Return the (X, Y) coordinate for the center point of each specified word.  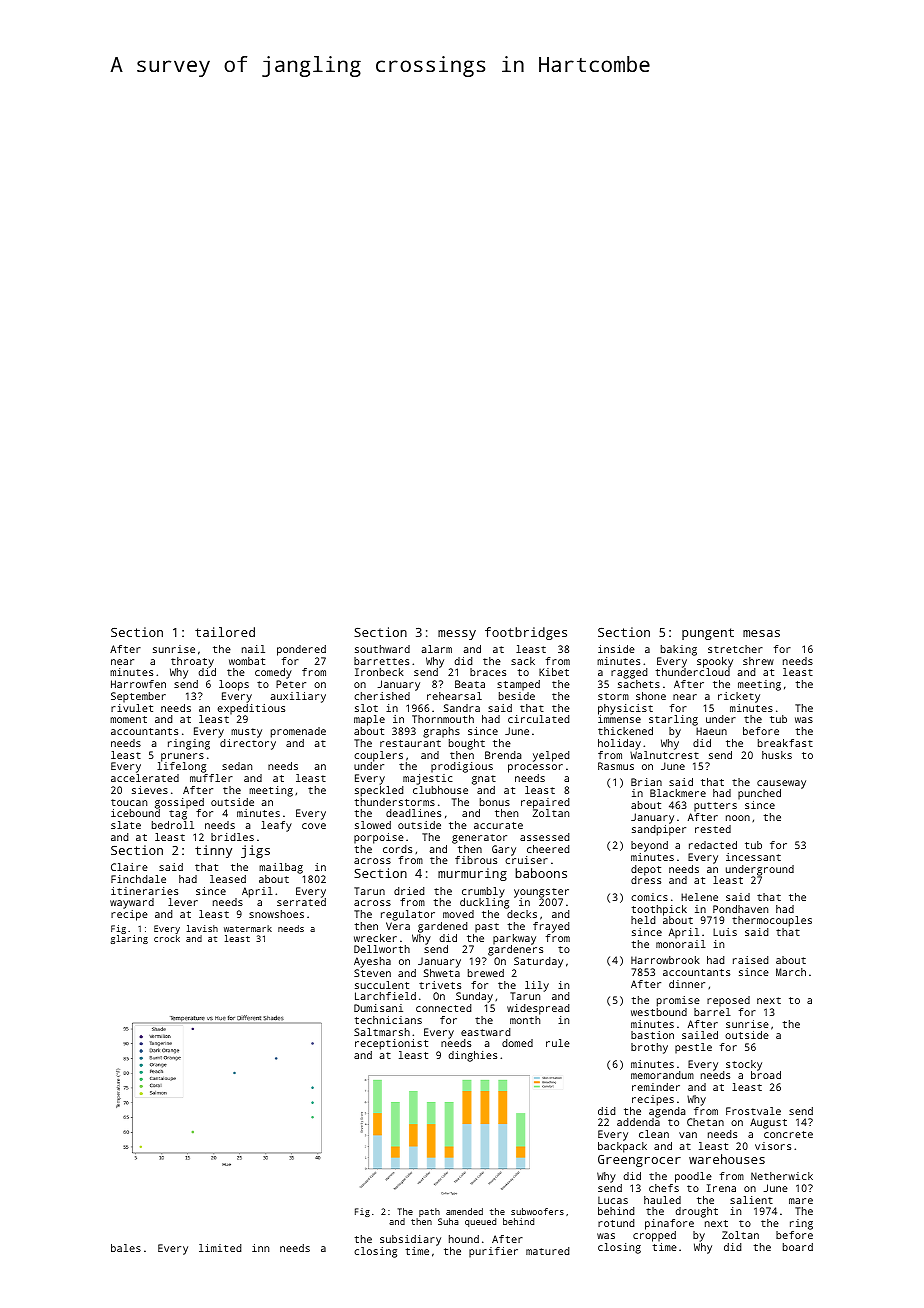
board (798, 1247)
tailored (225, 632)
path (429, 1212)
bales (126, 1248)
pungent (708, 634)
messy (457, 635)
